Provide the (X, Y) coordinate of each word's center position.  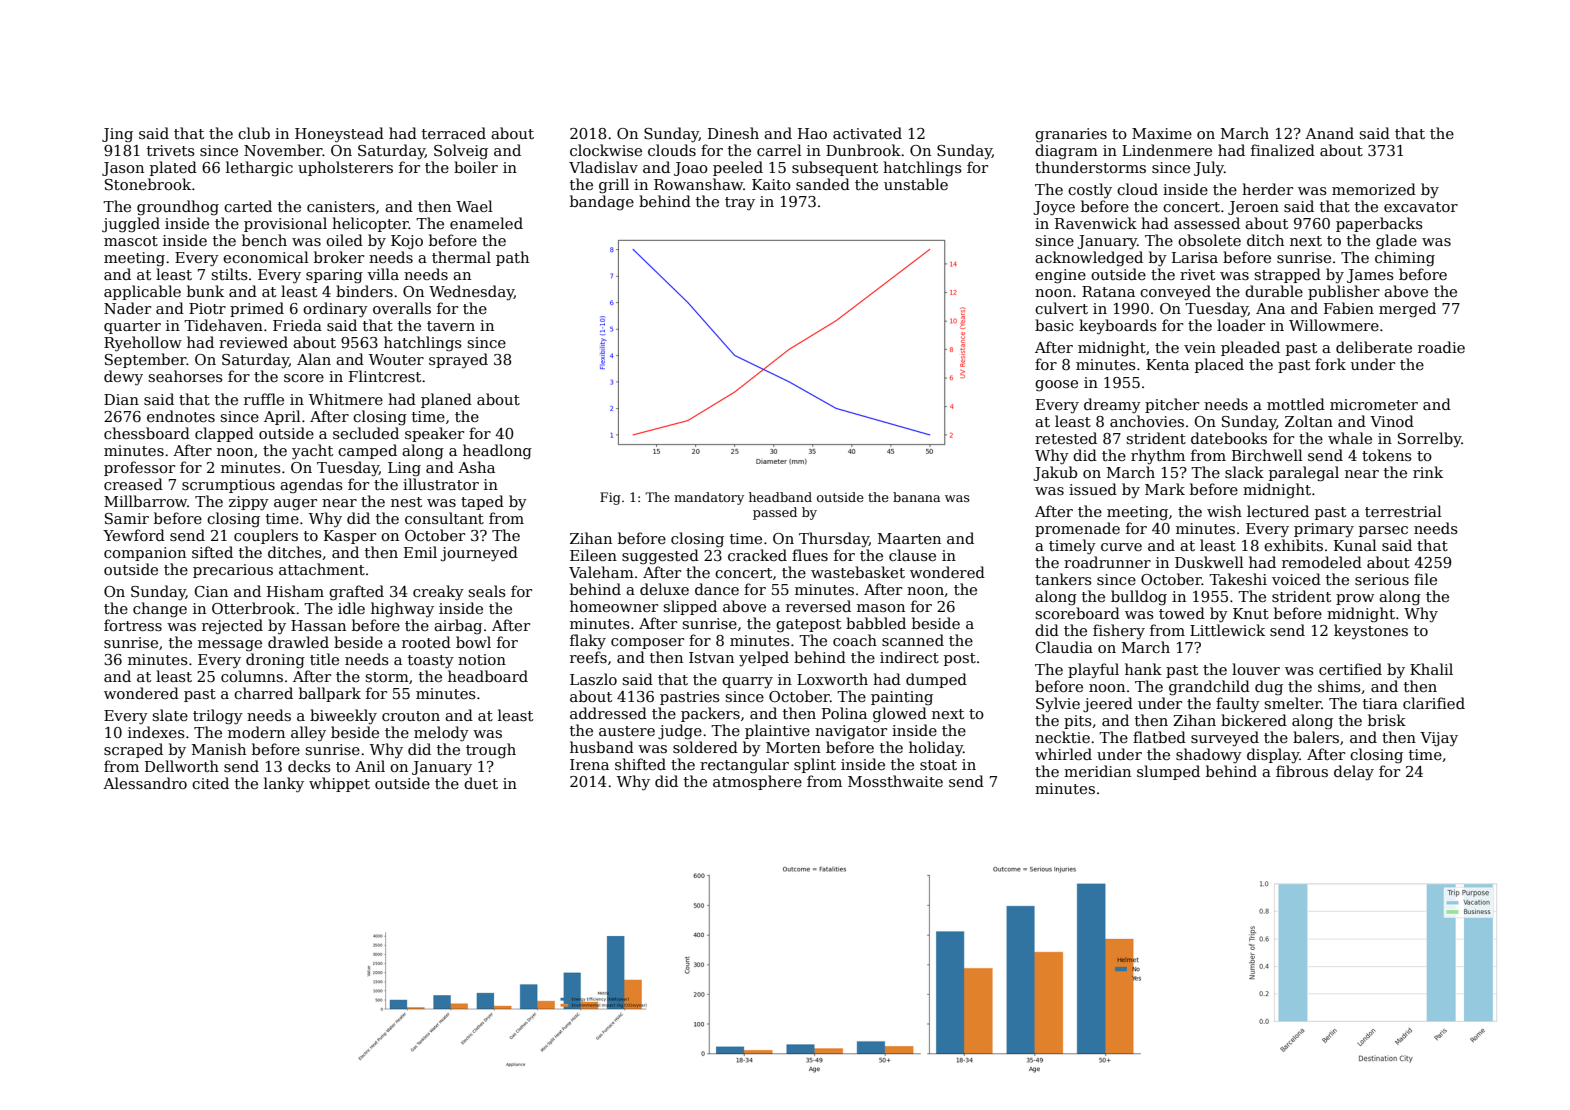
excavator (1421, 207)
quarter (132, 327)
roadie (1441, 347)
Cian (211, 591)
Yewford (134, 535)
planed (446, 400)
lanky (284, 785)
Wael (474, 206)
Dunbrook (863, 150)
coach (855, 640)
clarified (1434, 703)
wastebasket (858, 572)
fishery (1119, 632)
